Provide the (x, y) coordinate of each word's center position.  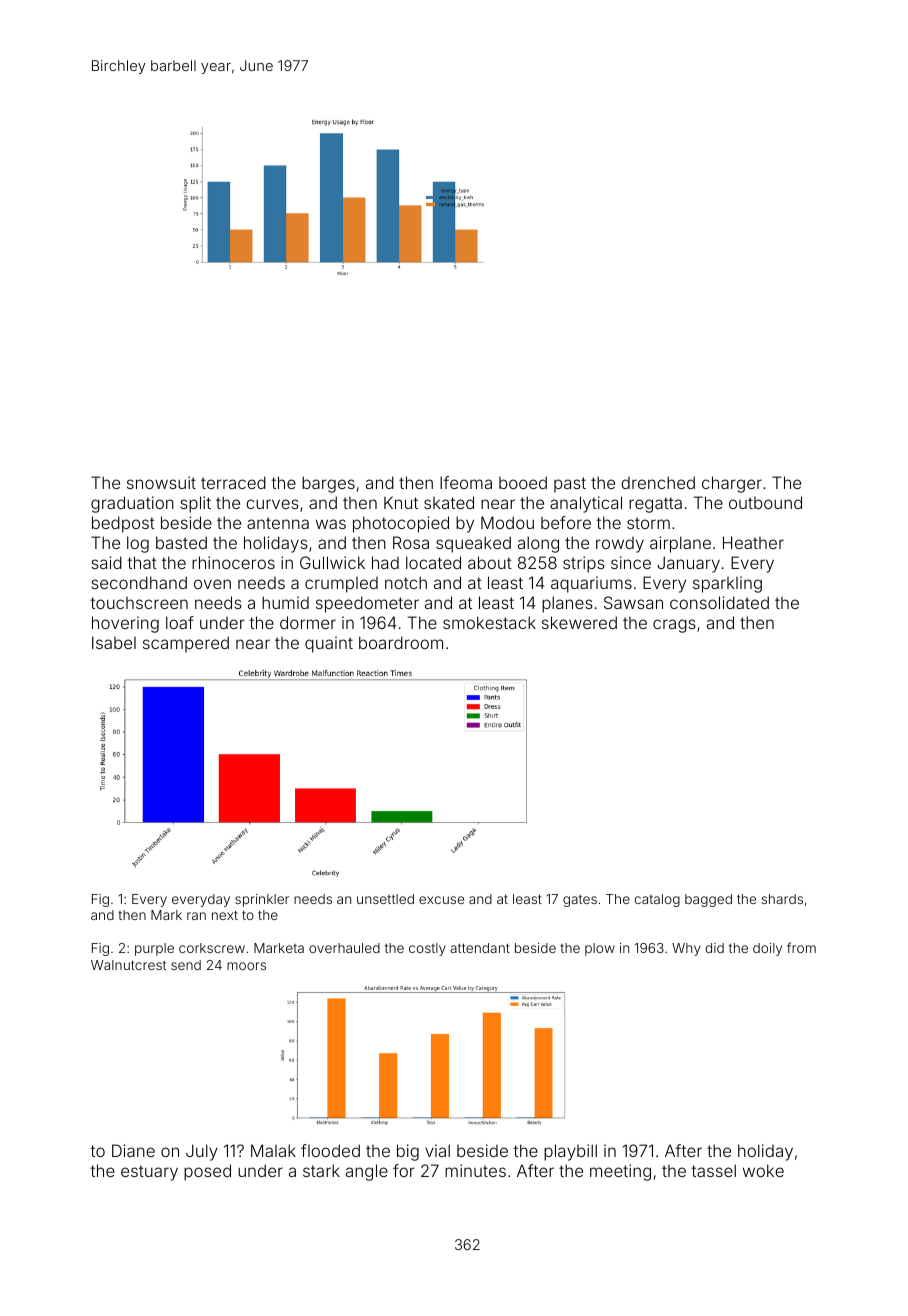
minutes (475, 1170)
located (433, 562)
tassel (713, 1170)
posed (207, 1172)
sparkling (727, 584)
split (195, 504)
